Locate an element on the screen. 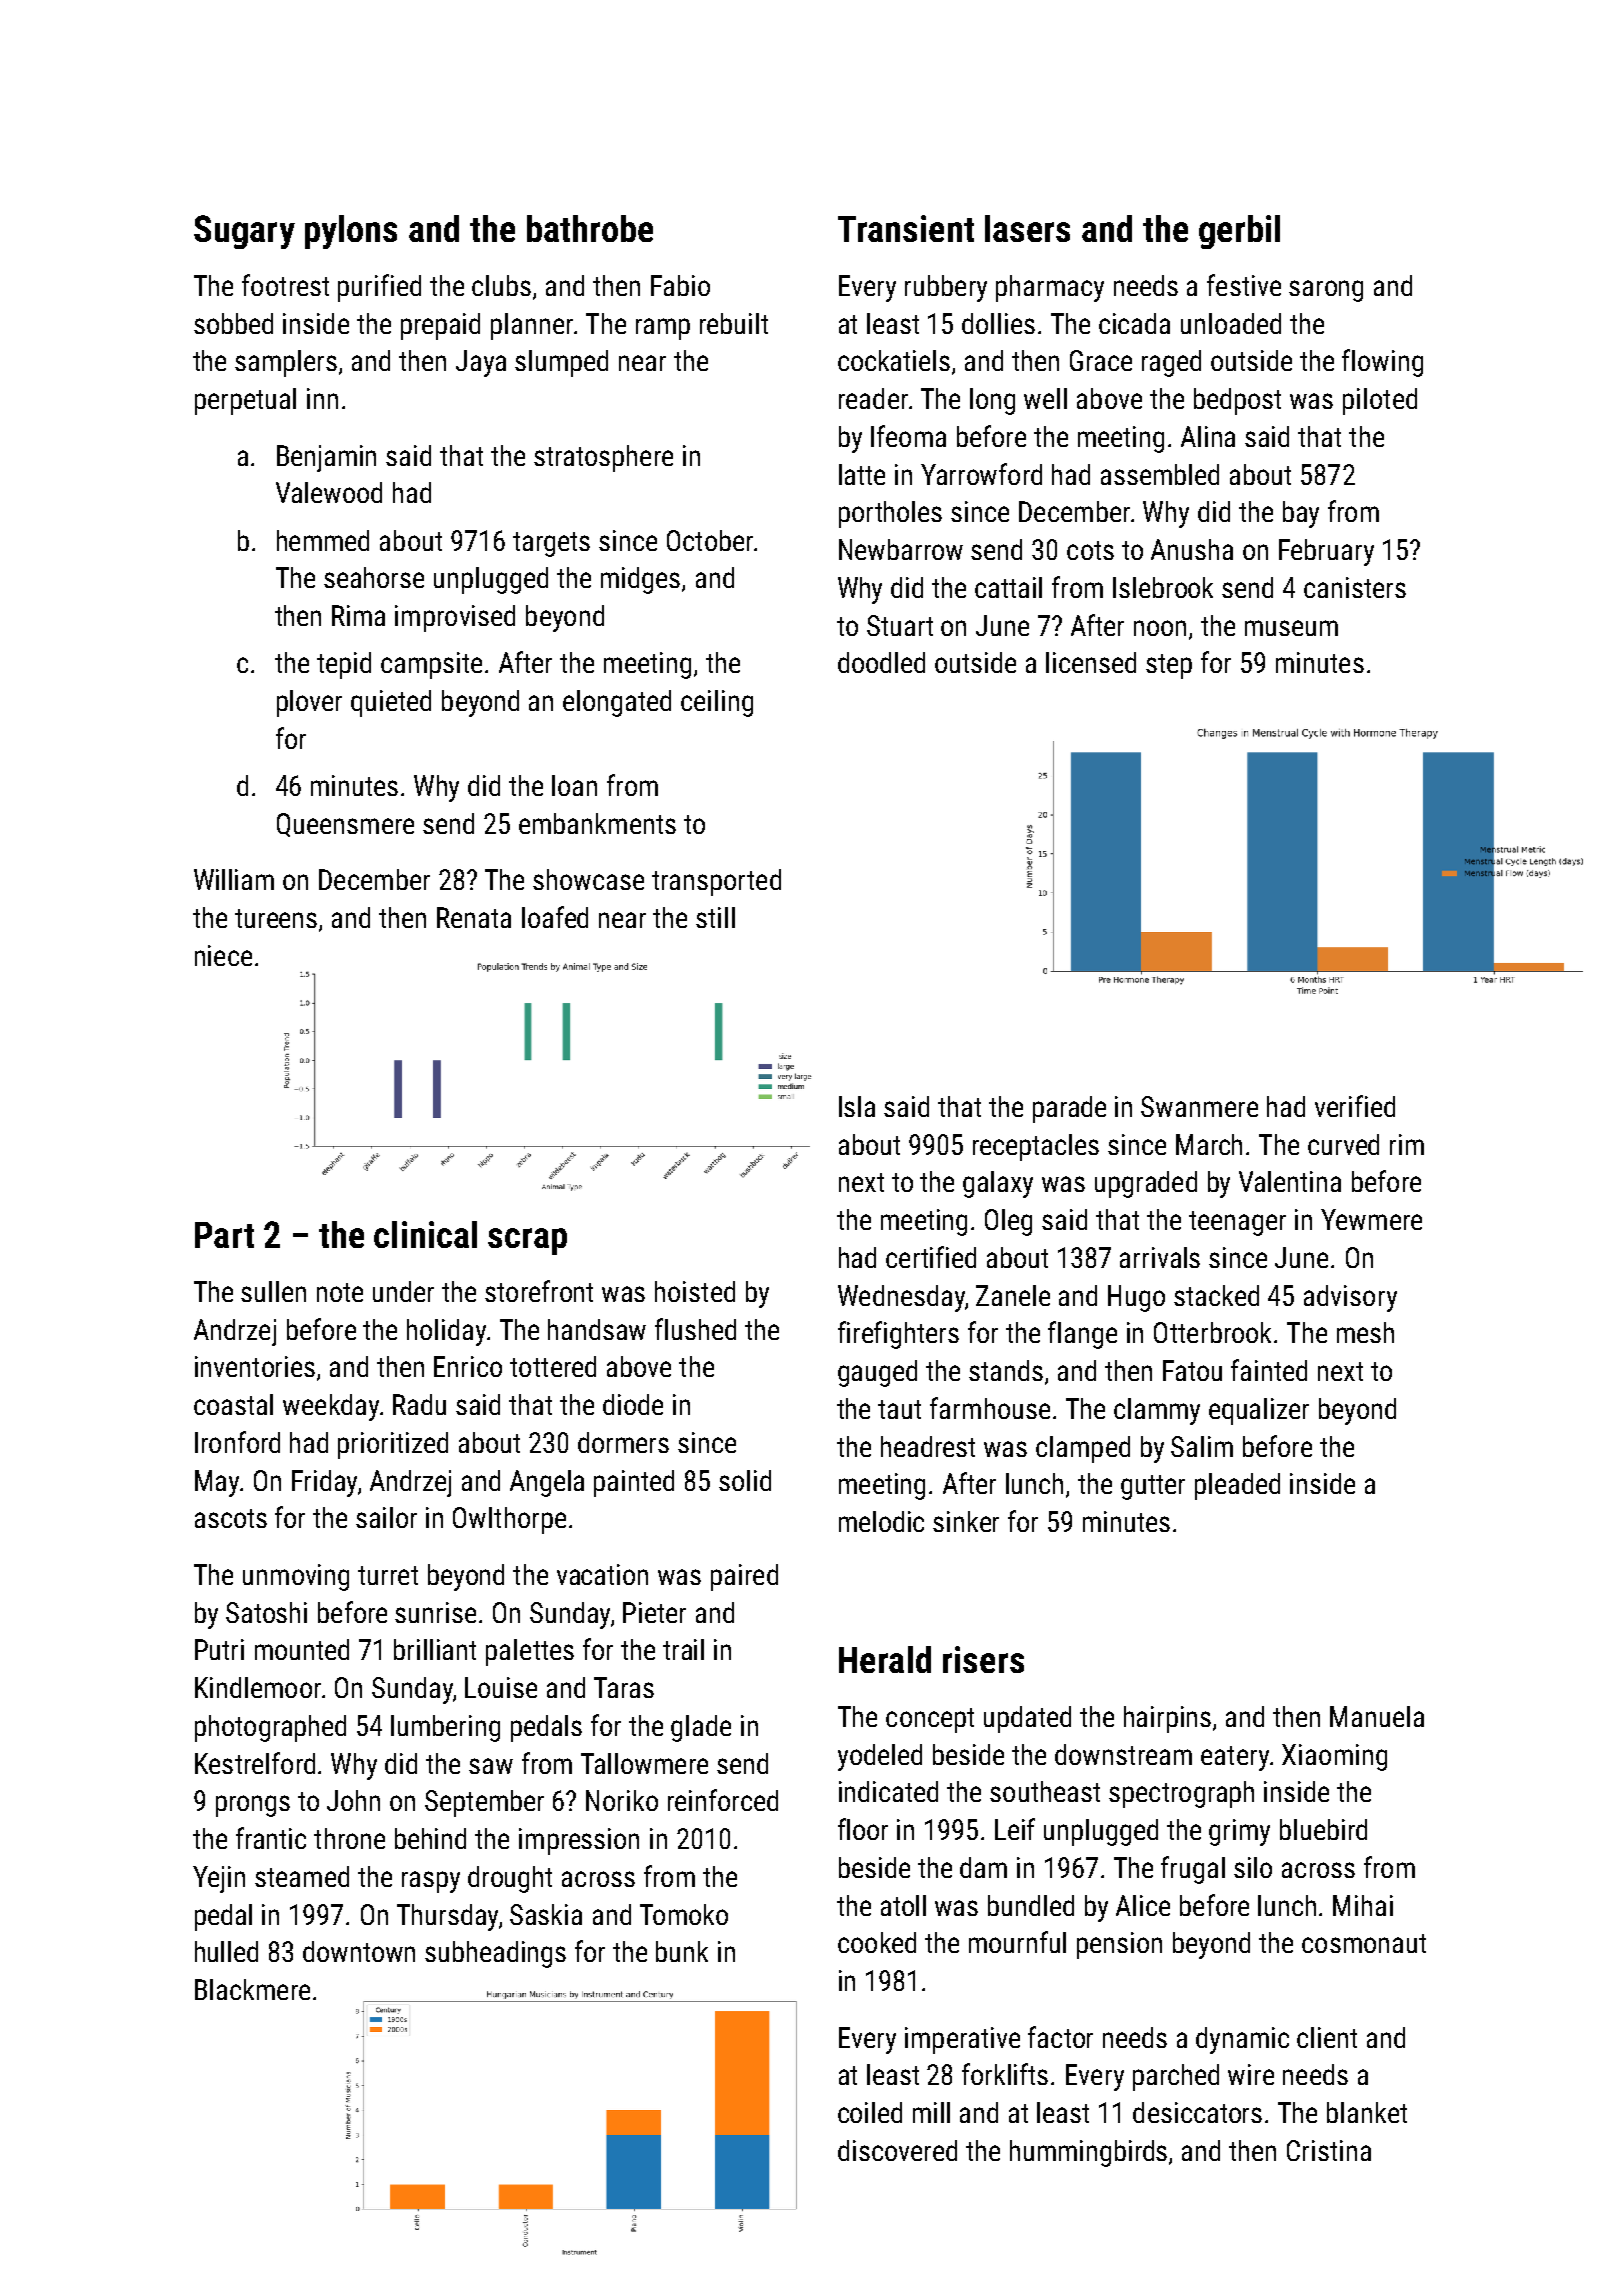 The image size is (1620, 2292). step is located at coordinates (1169, 666).
